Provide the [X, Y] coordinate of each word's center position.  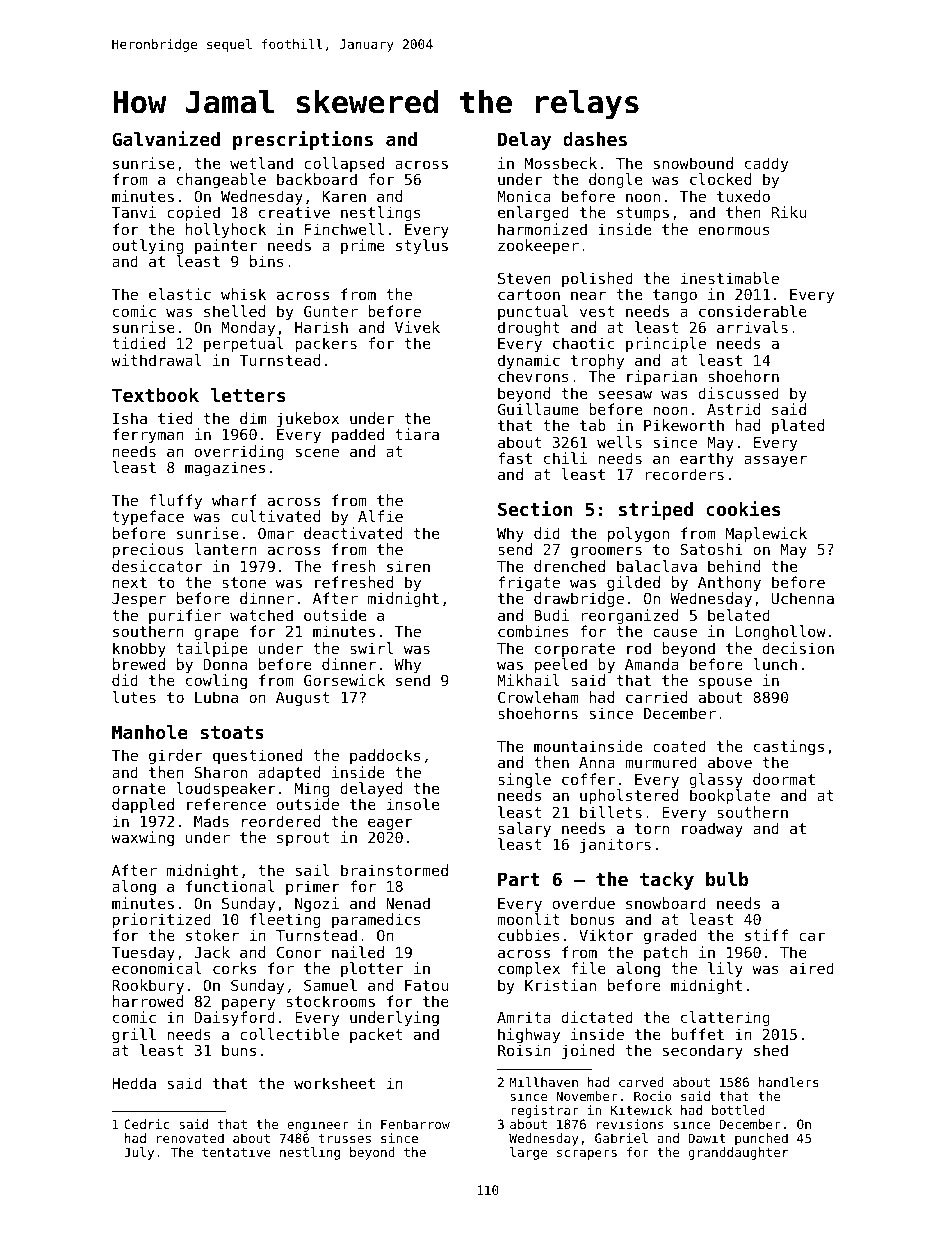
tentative [236, 1152]
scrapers [587, 1155]
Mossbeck [561, 163]
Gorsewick [344, 680]
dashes [595, 139]
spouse [725, 683]
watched [261, 615]
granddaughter [738, 1153]
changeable [221, 180]
